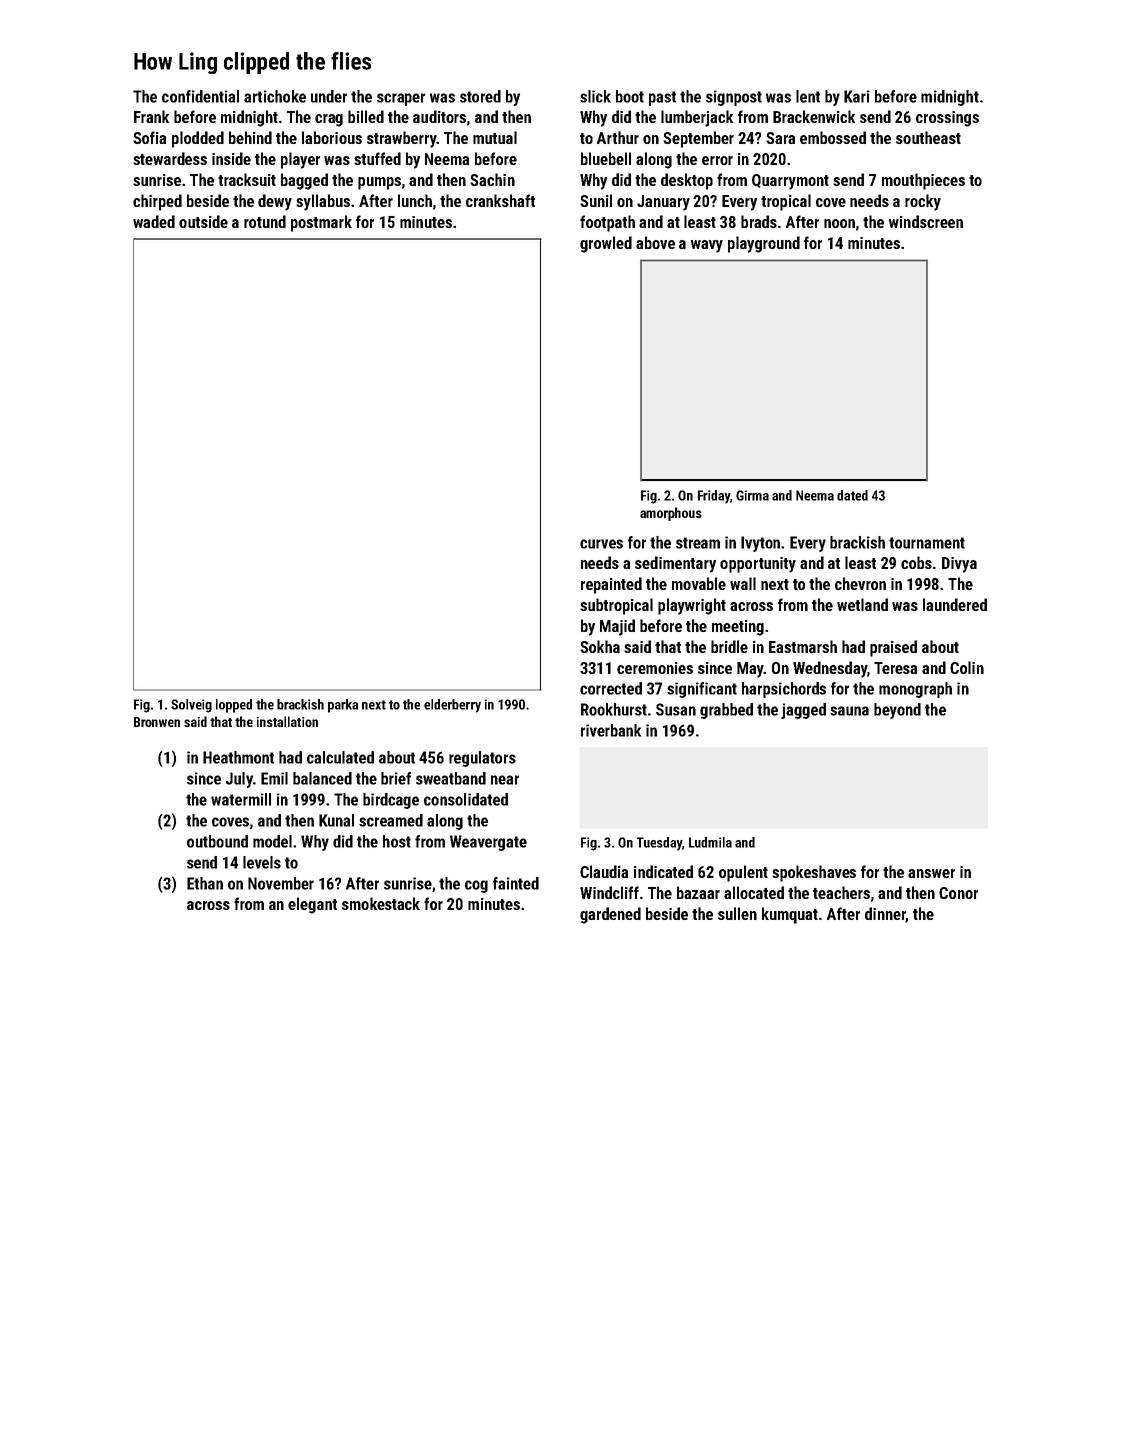  What do you see at coordinates (738, 628) in the screenshot?
I see `meeting` at bounding box center [738, 628].
